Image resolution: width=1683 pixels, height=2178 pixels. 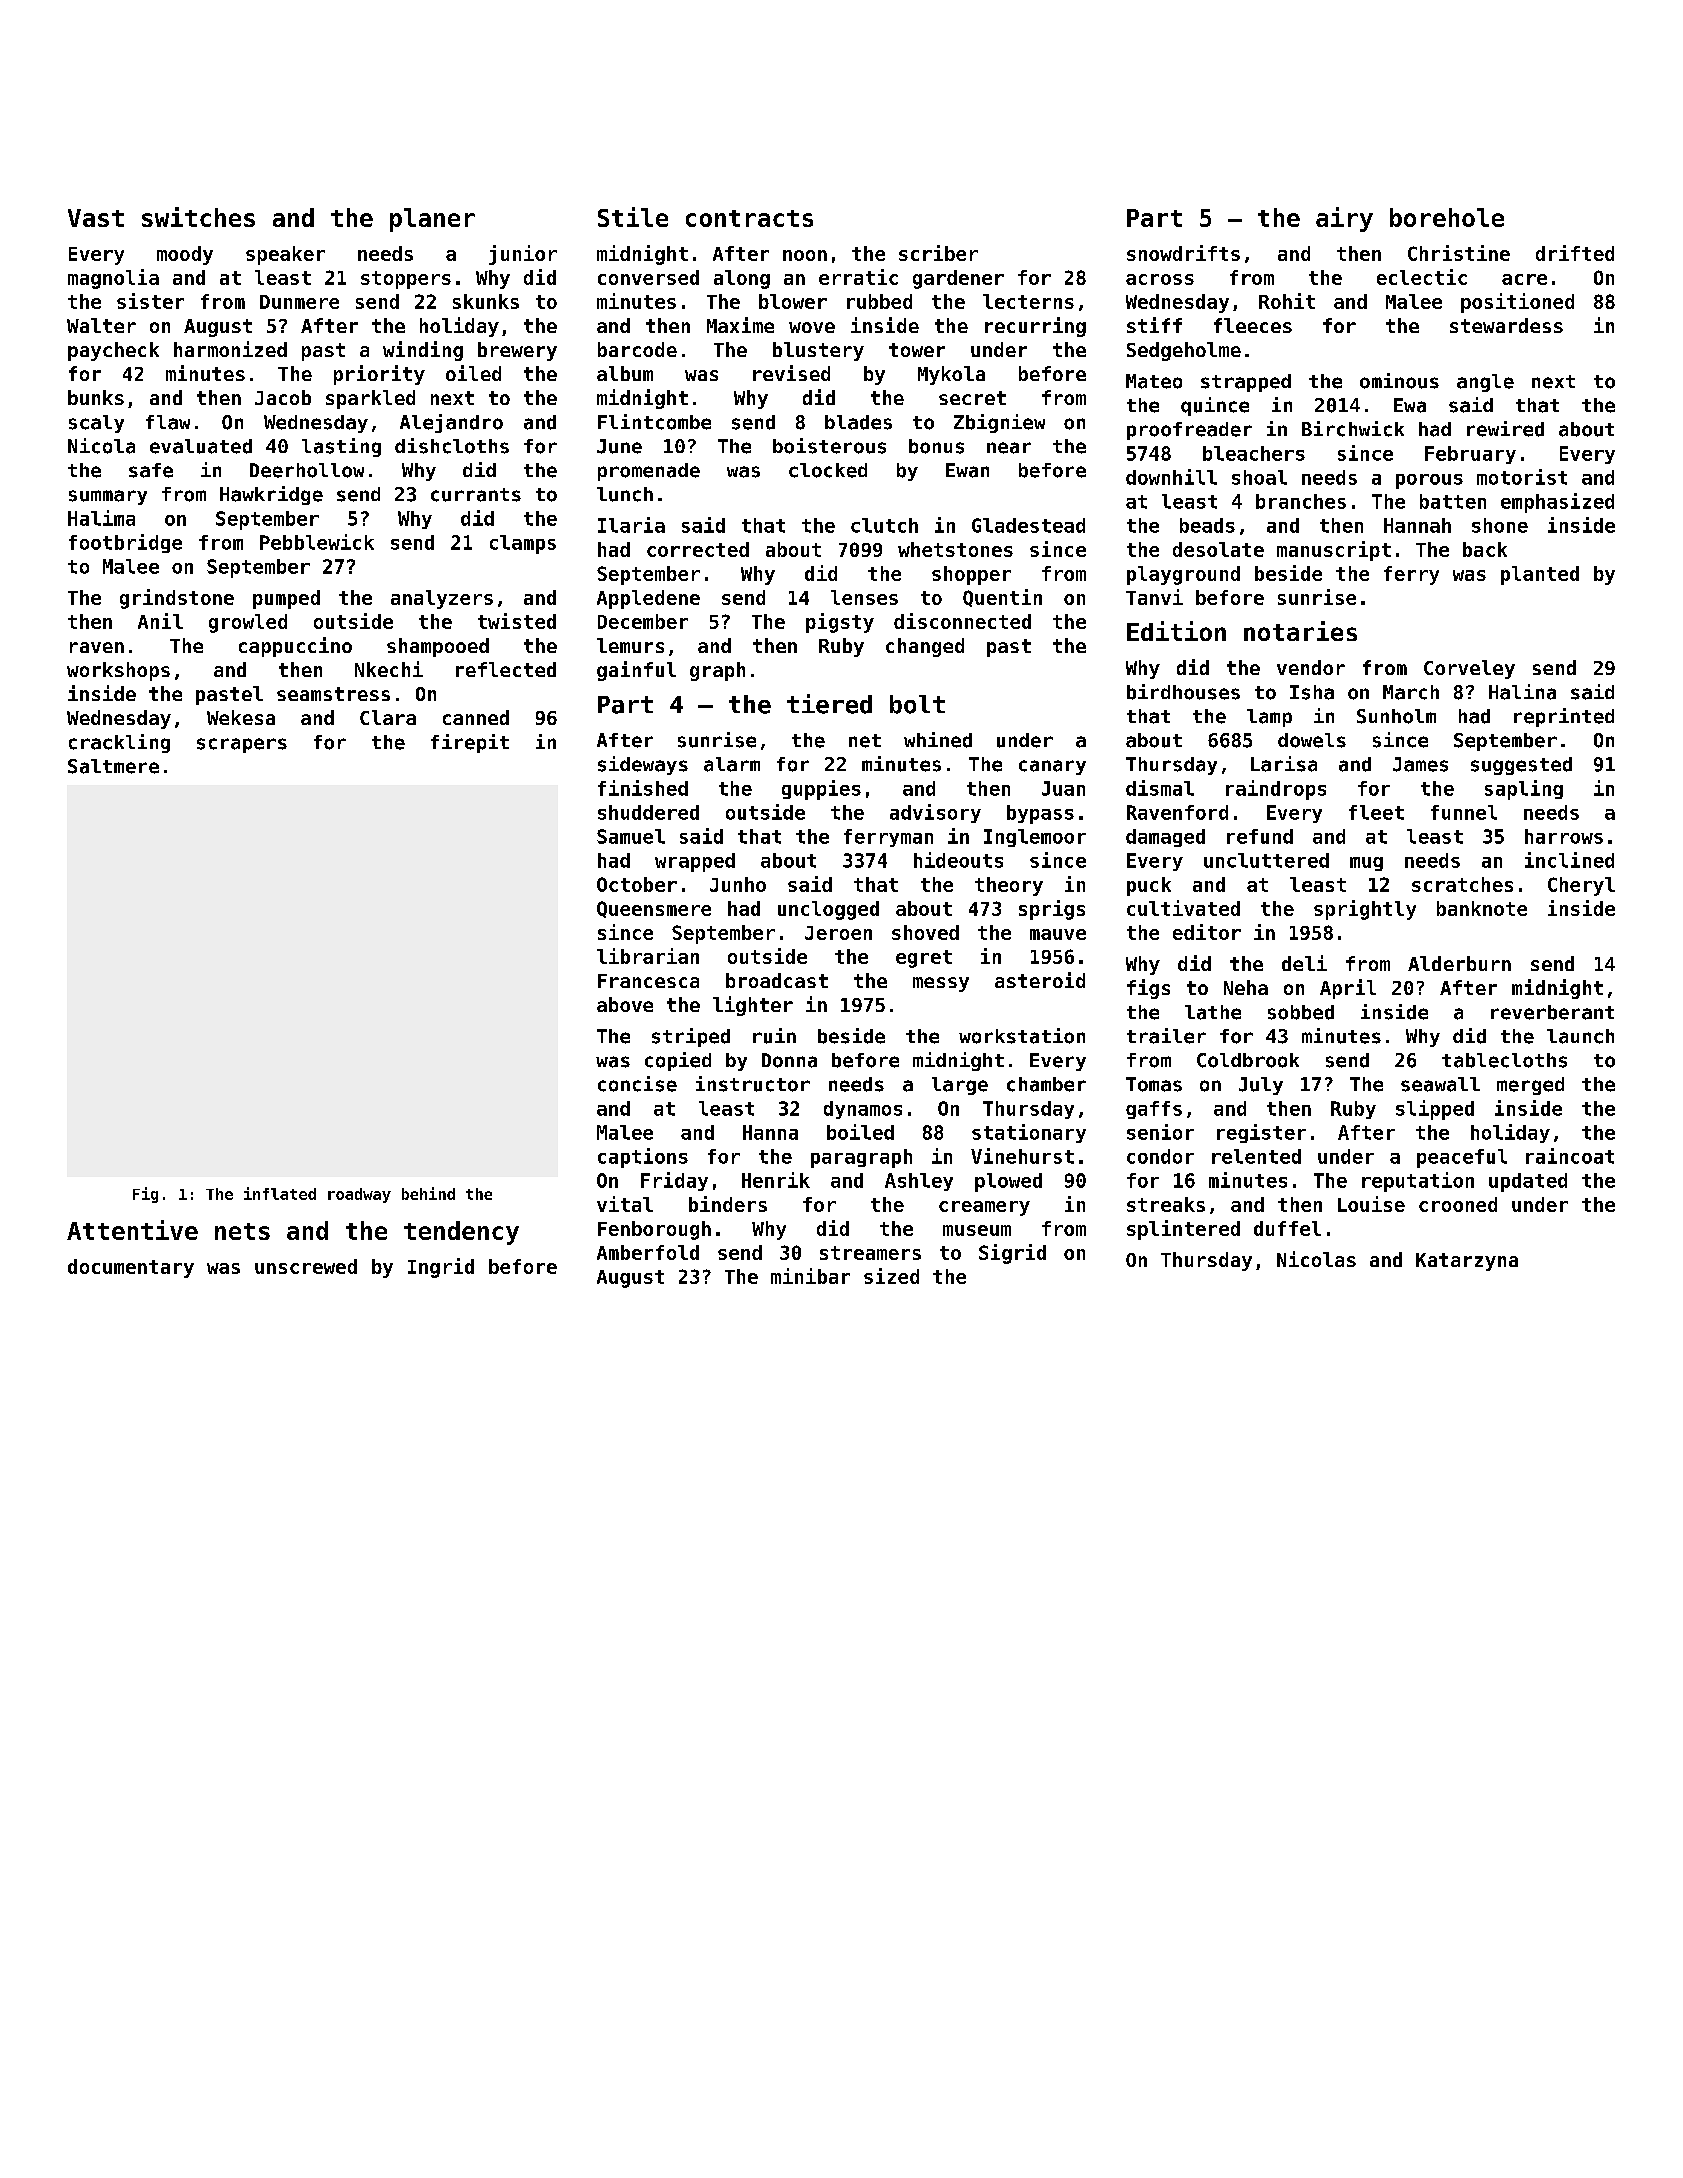 I want to click on drifted, so click(x=1575, y=253).
